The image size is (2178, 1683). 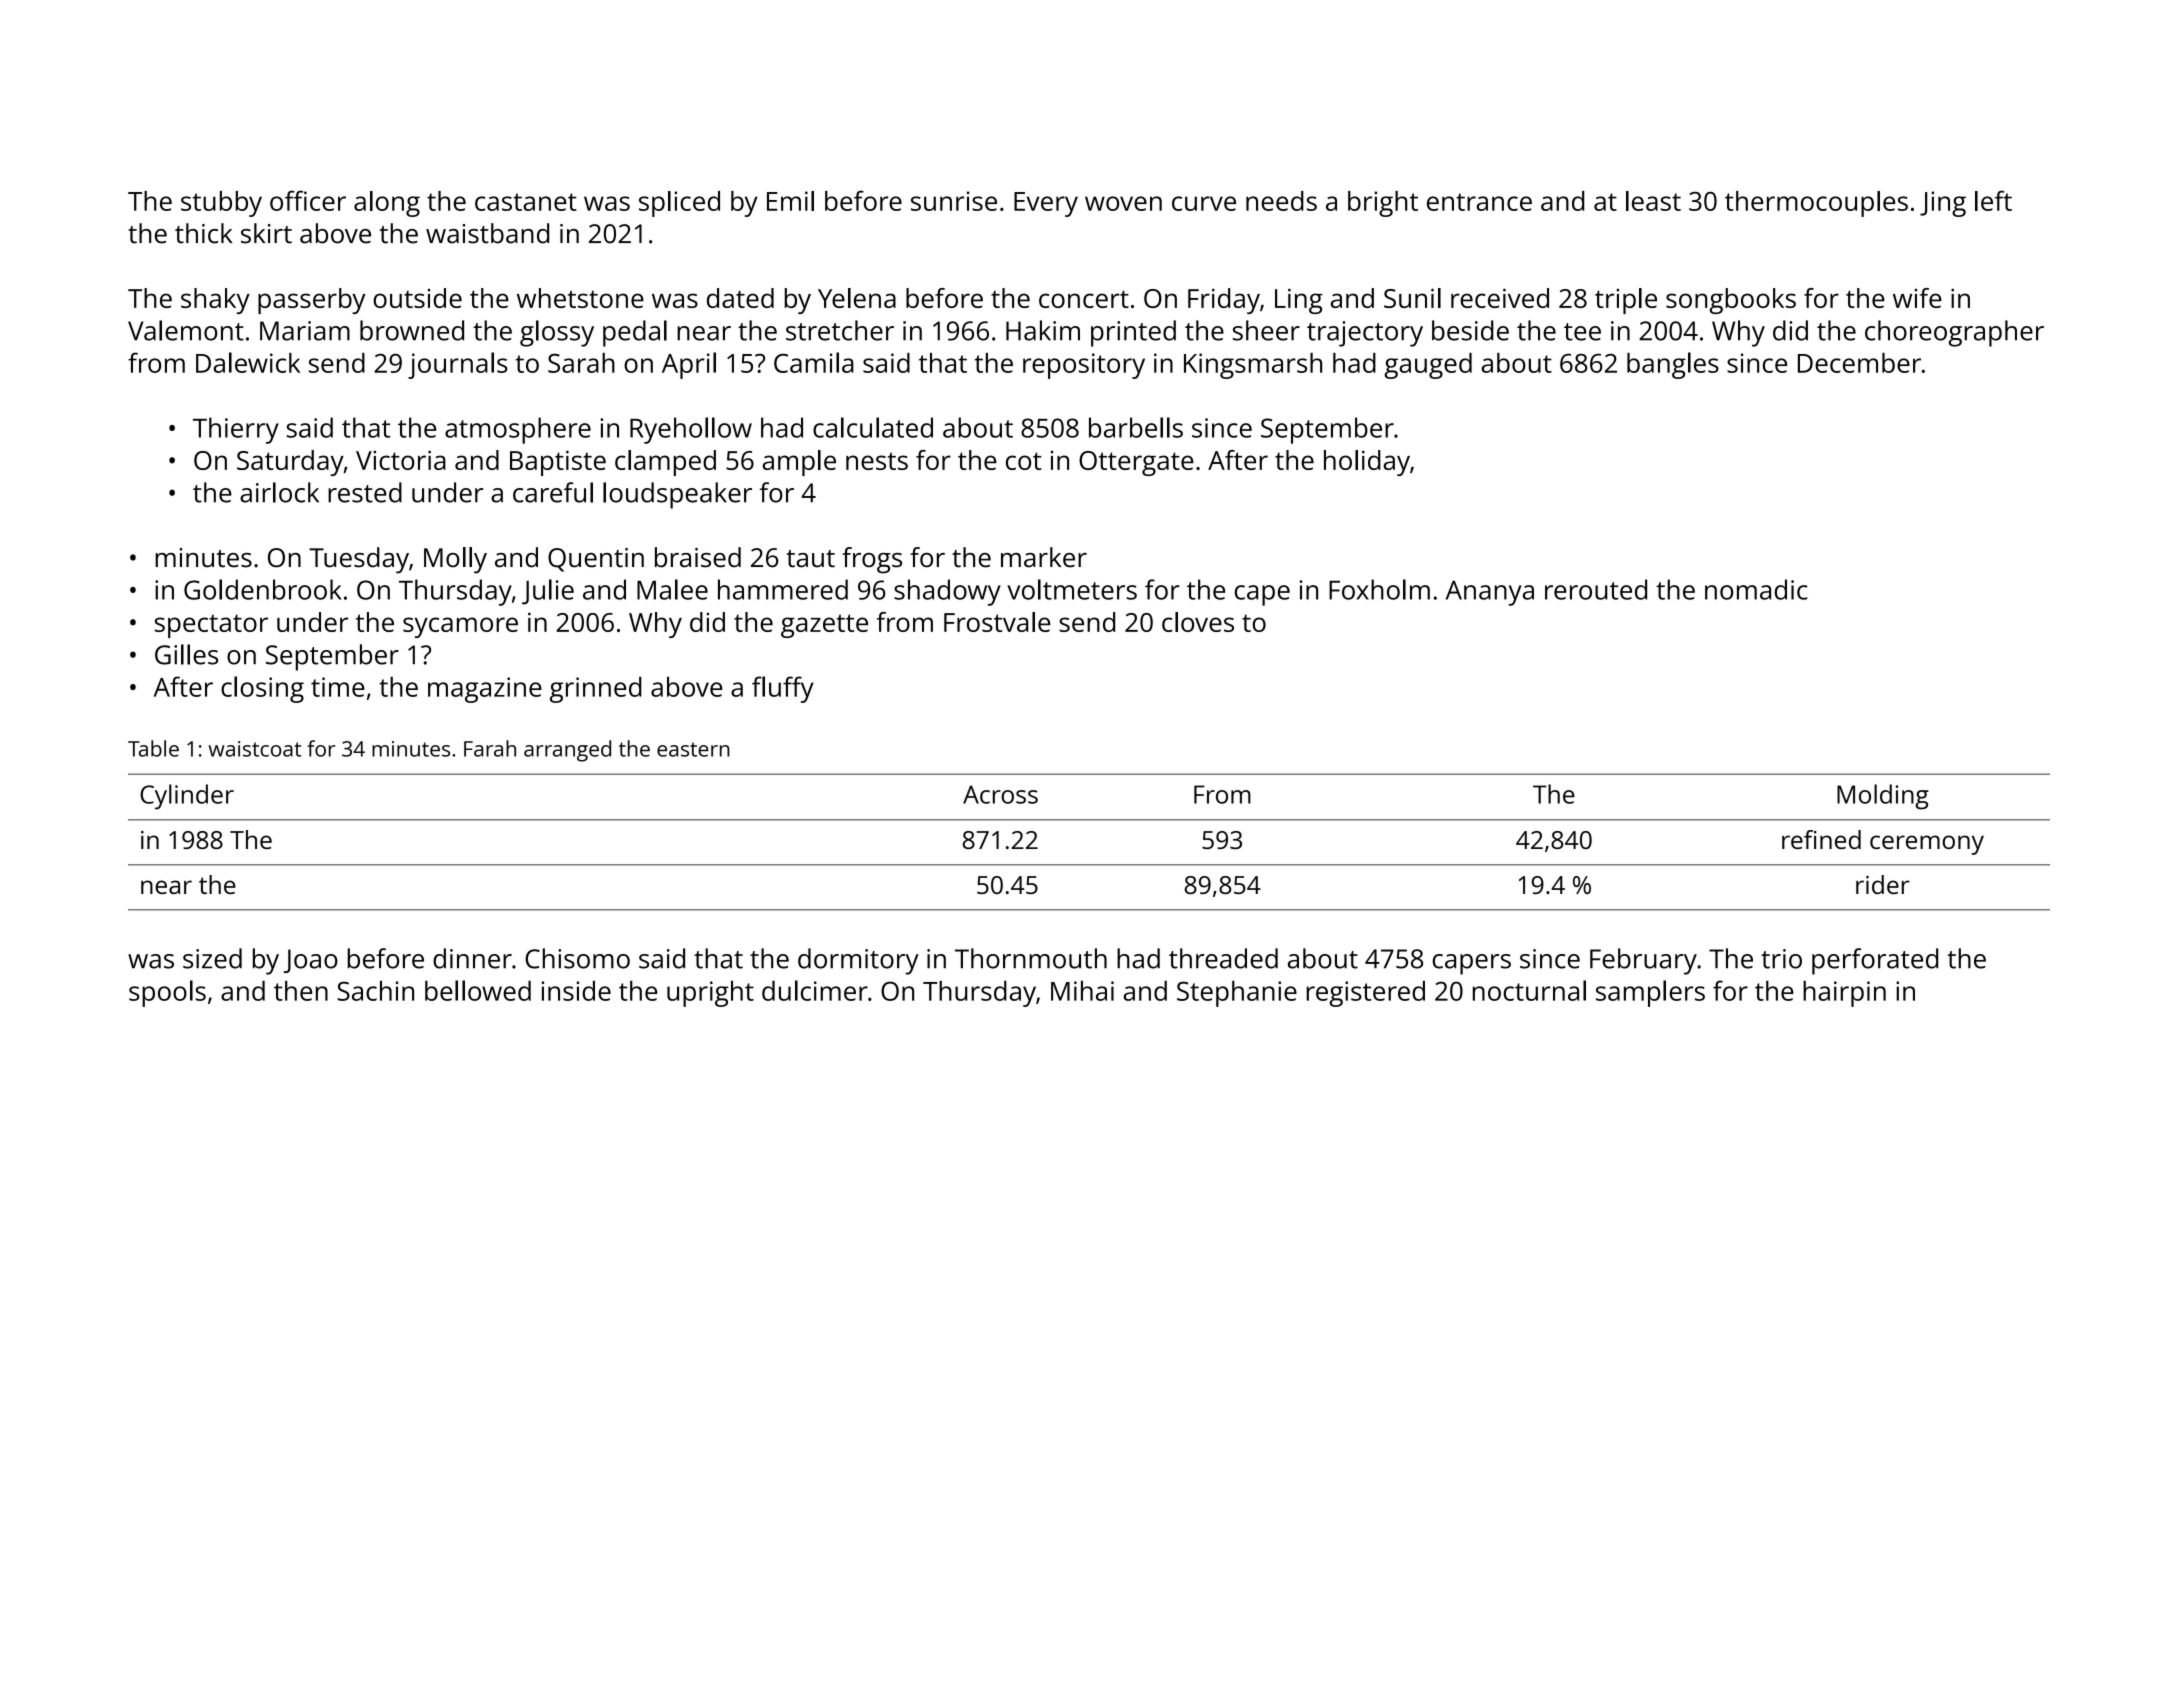 What do you see at coordinates (679, 204) in the screenshot?
I see `spliced` at bounding box center [679, 204].
